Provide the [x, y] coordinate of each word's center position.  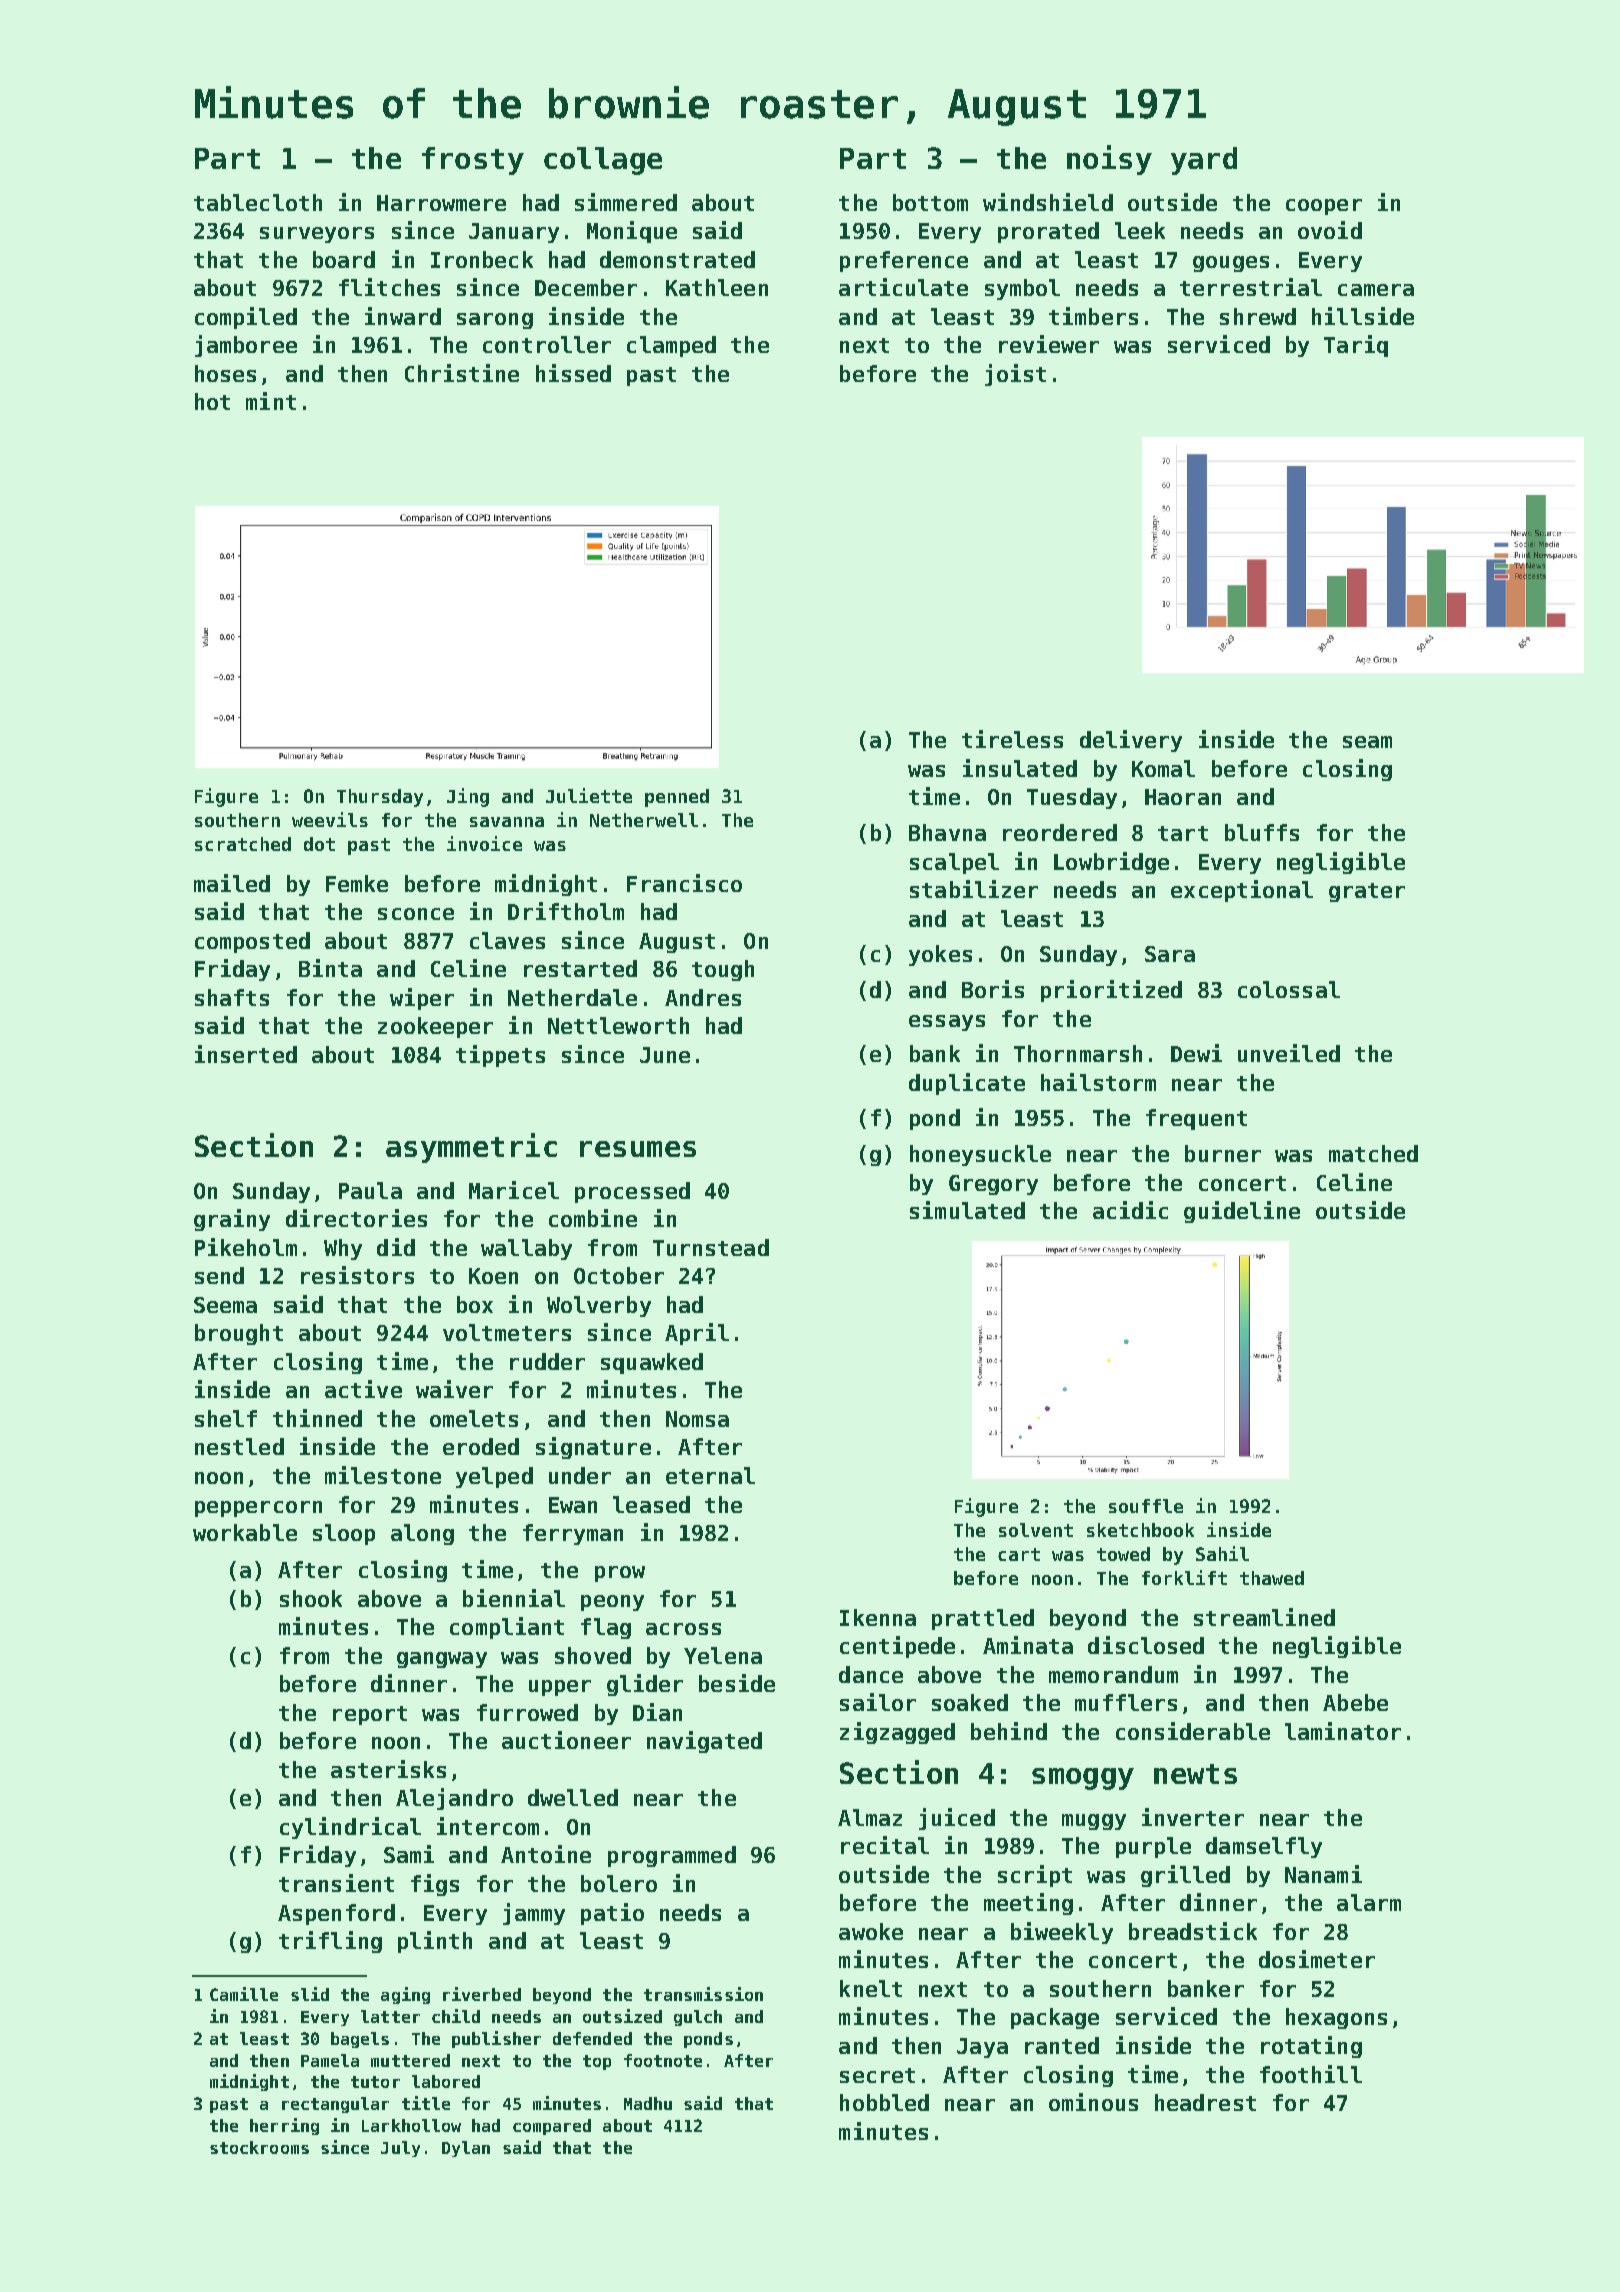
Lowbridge [1111, 863]
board [344, 259]
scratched [243, 844]
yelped [494, 1477]
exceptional [1242, 891]
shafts [232, 997]
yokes [940, 955]
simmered [626, 202]
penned [677, 798]
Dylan [466, 2149]
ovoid [1330, 230]
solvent [1036, 1530]
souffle [1146, 1506]
